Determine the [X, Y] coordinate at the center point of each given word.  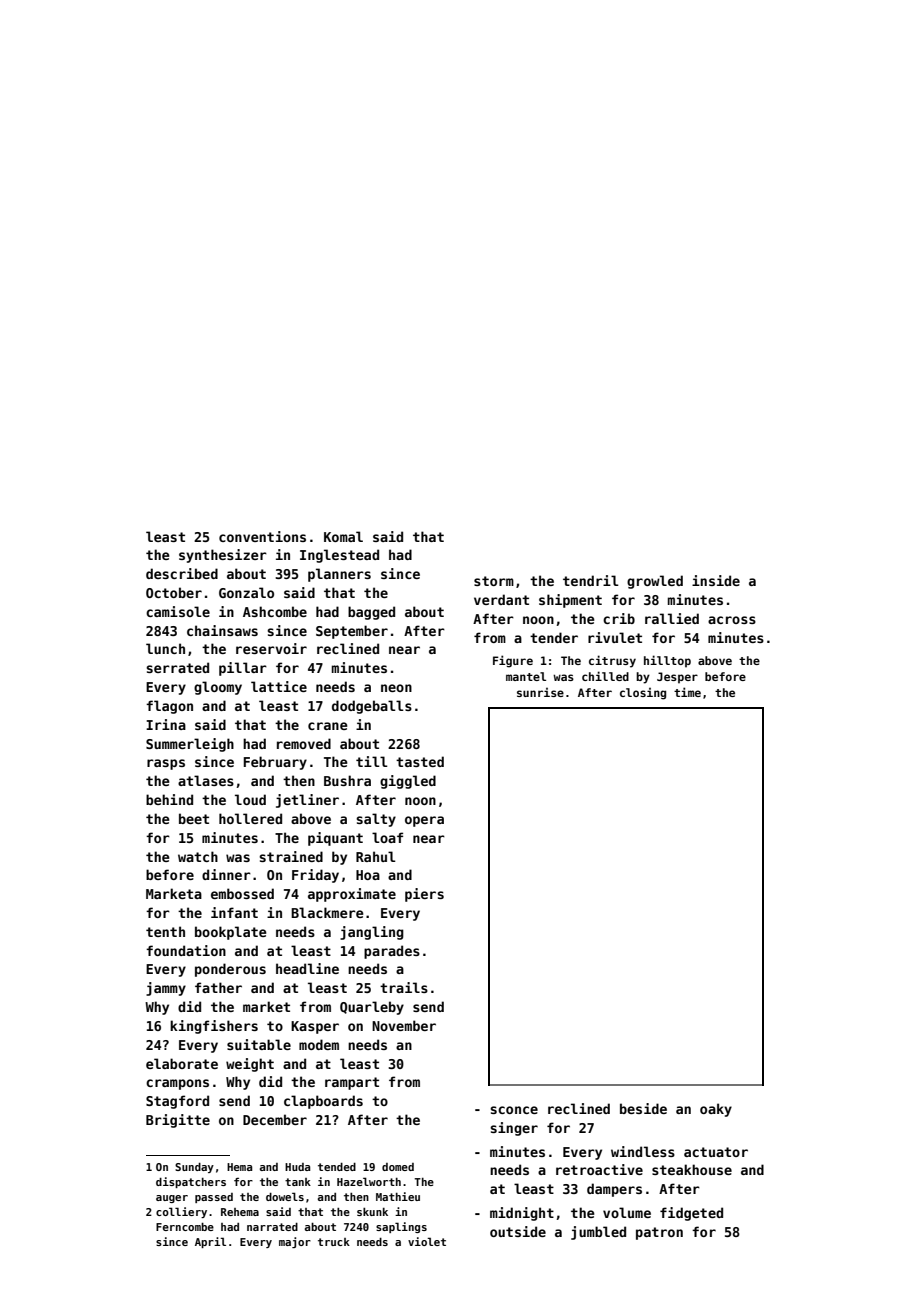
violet [427, 1241]
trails [404, 987]
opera [424, 821]
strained [291, 856]
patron [659, 1233]
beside [643, 1108]
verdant [501, 599]
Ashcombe [275, 611]
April [210, 1242]
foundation [186, 950]
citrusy [612, 661]
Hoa [368, 875]
